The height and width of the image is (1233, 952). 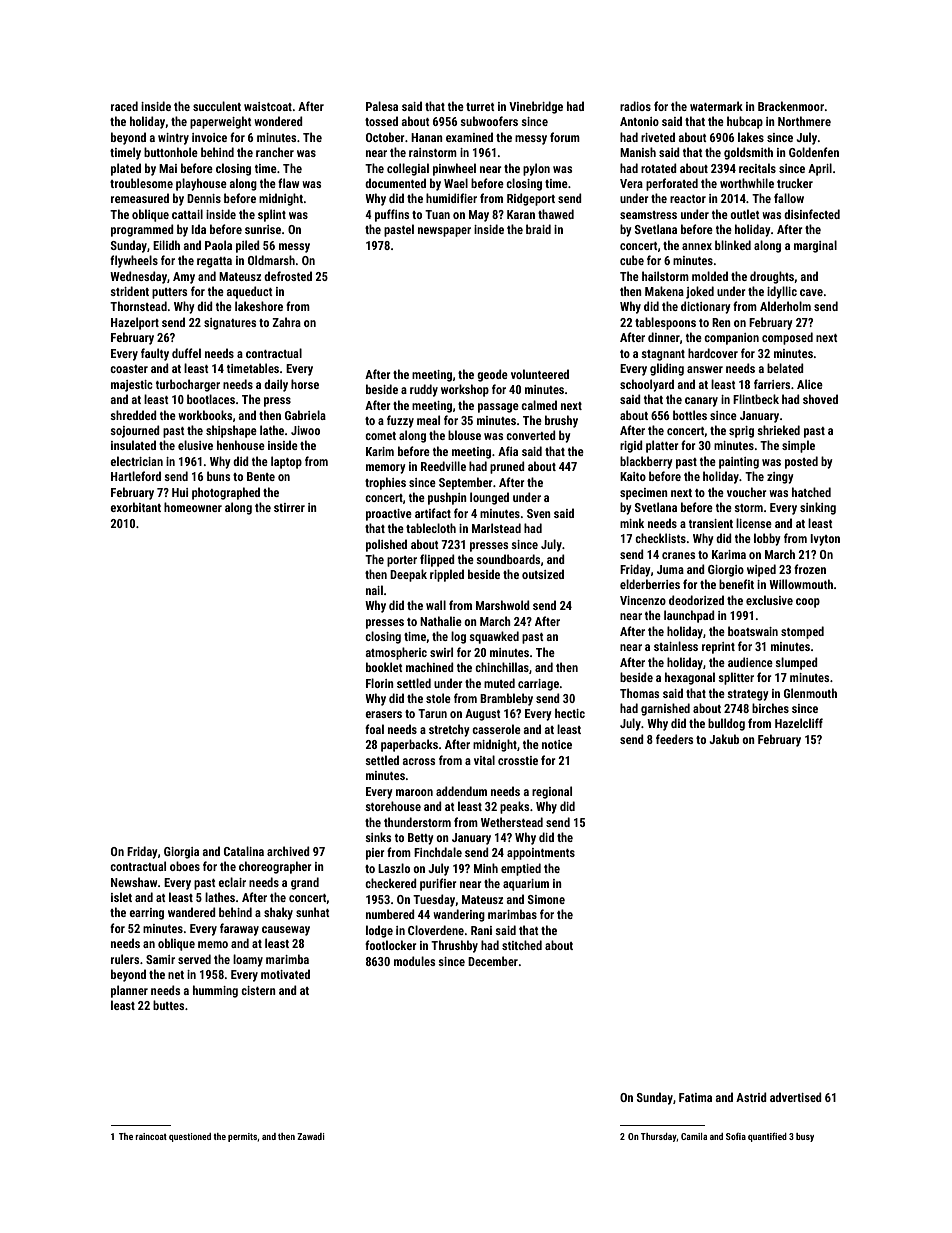 I want to click on Wetherstead, so click(x=512, y=822).
